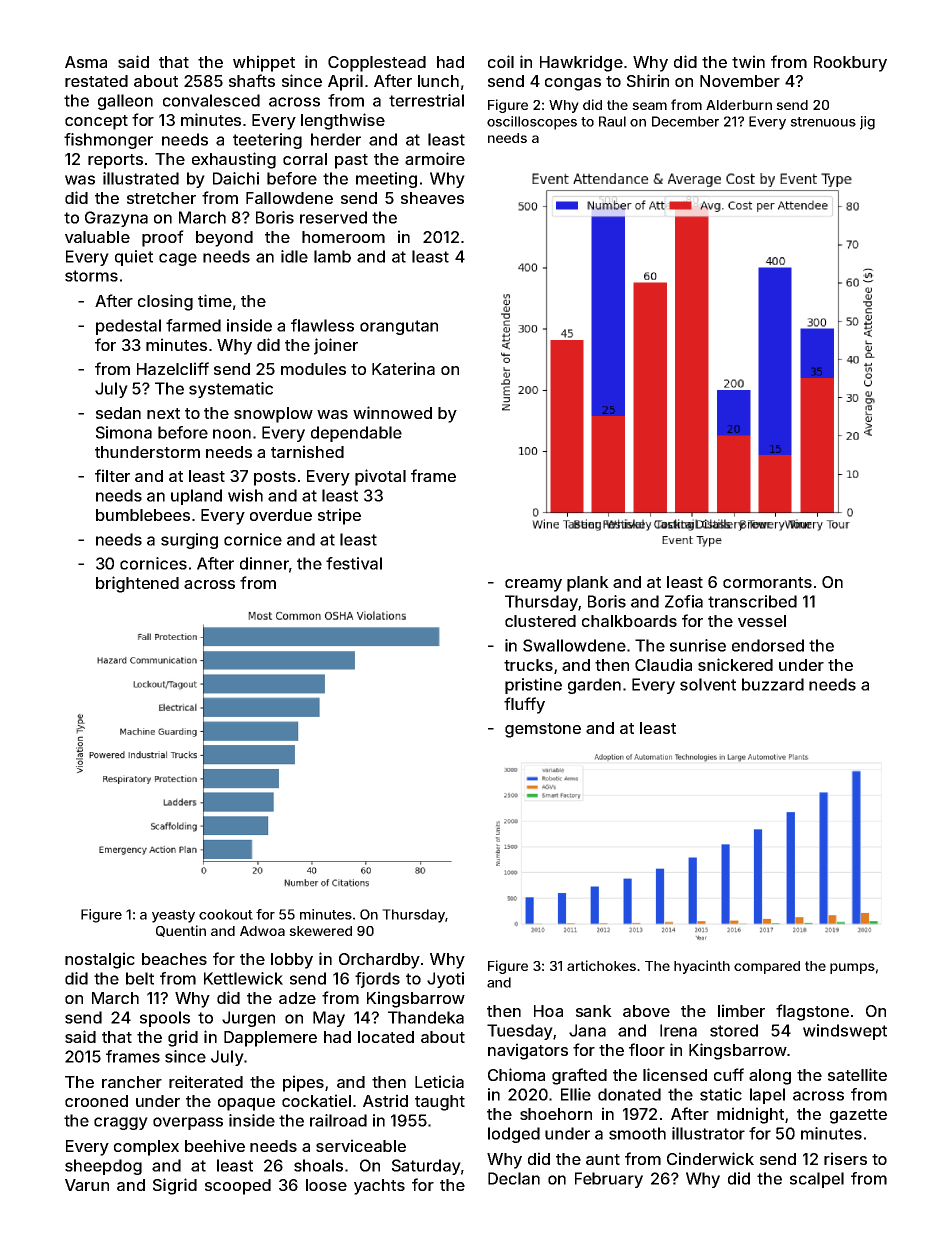 The height and width of the screenshot is (1233, 952). Describe the element at coordinates (445, 980) in the screenshot. I see `Jyoti` at that location.
